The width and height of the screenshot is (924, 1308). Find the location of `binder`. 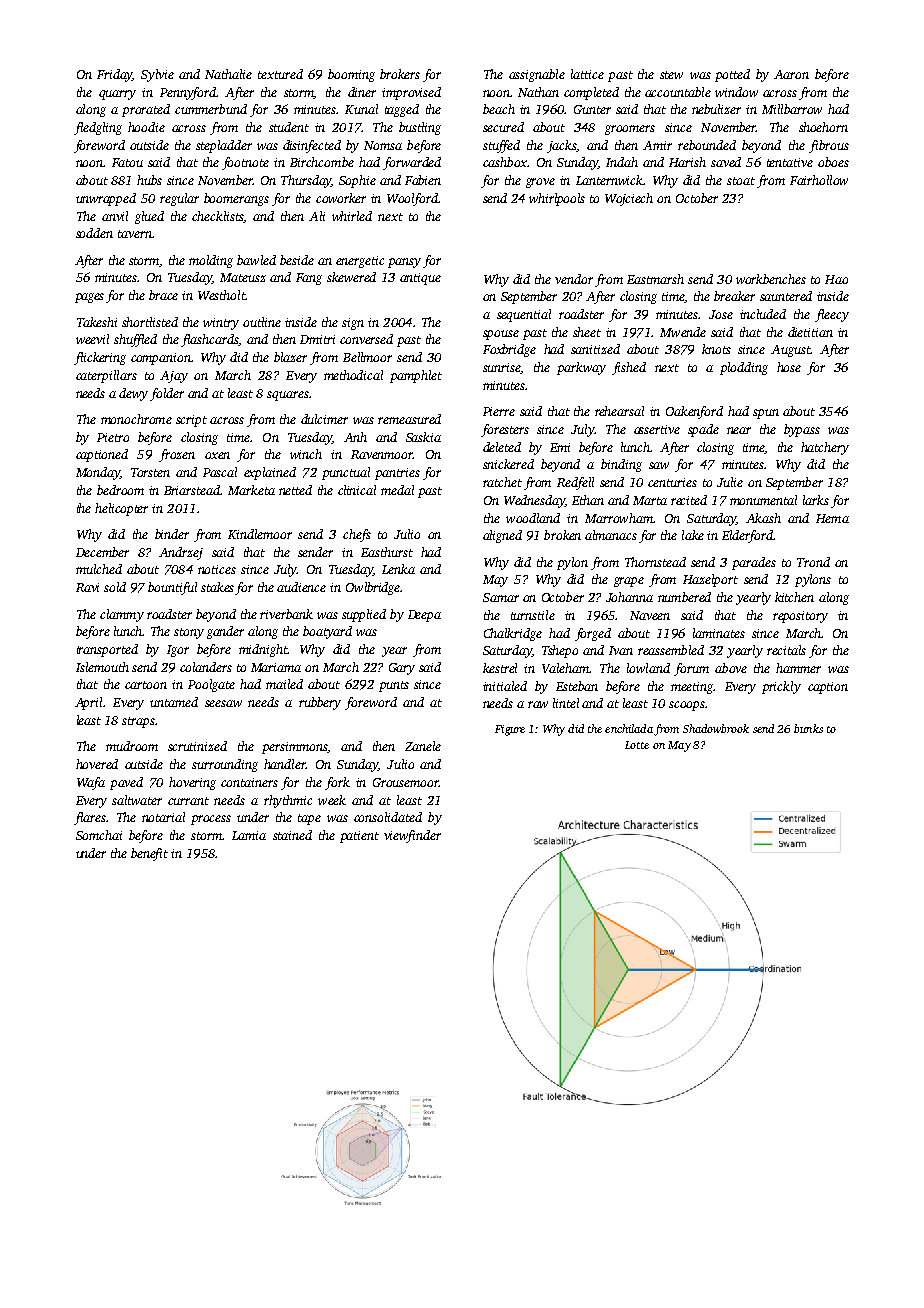

binder is located at coordinates (172, 534).
